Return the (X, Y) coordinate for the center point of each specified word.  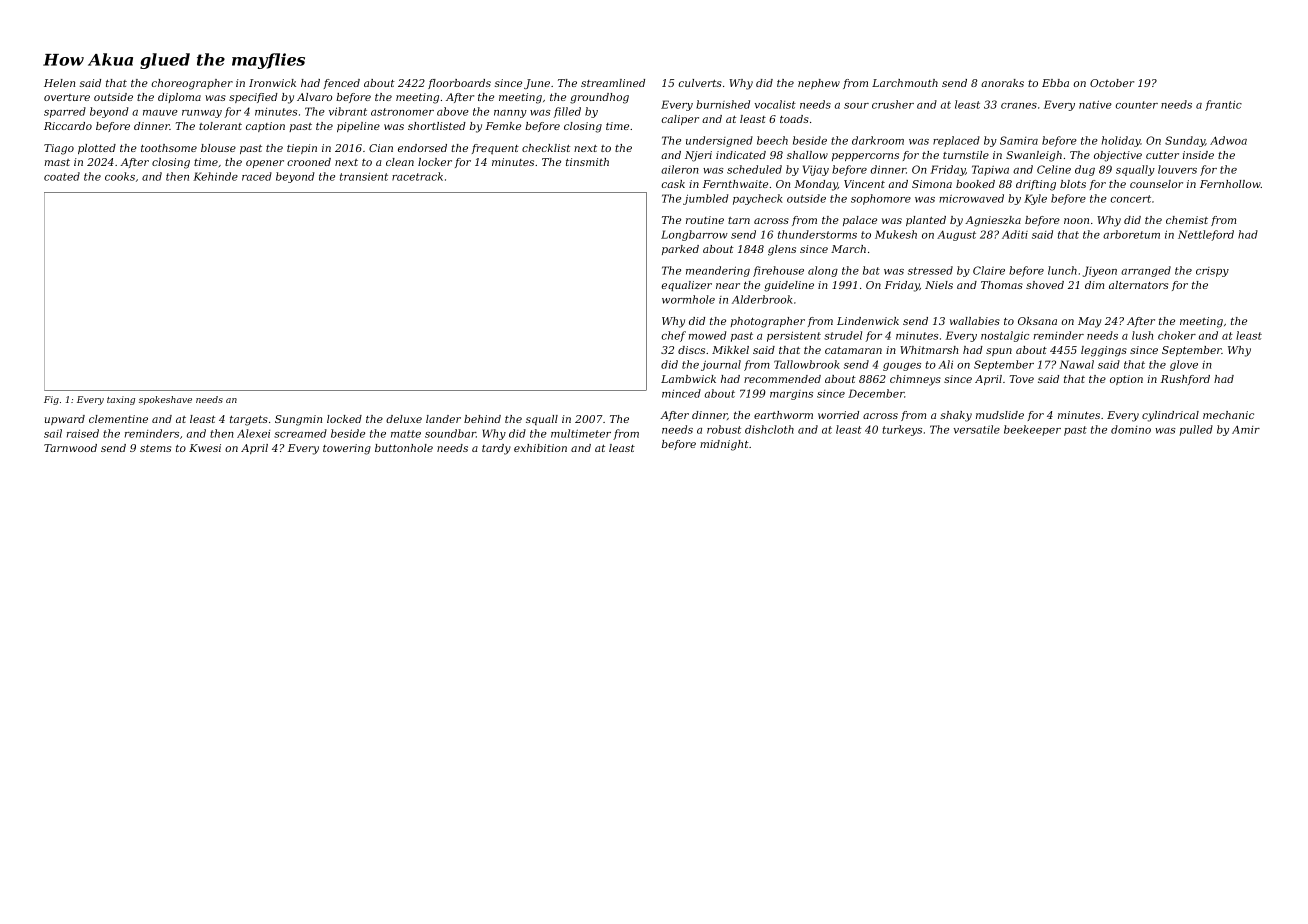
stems (155, 448)
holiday (1121, 141)
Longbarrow (694, 235)
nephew (819, 84)
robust (724, 429)
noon (1076, 221)
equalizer (687, 286)
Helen (59, 83)
